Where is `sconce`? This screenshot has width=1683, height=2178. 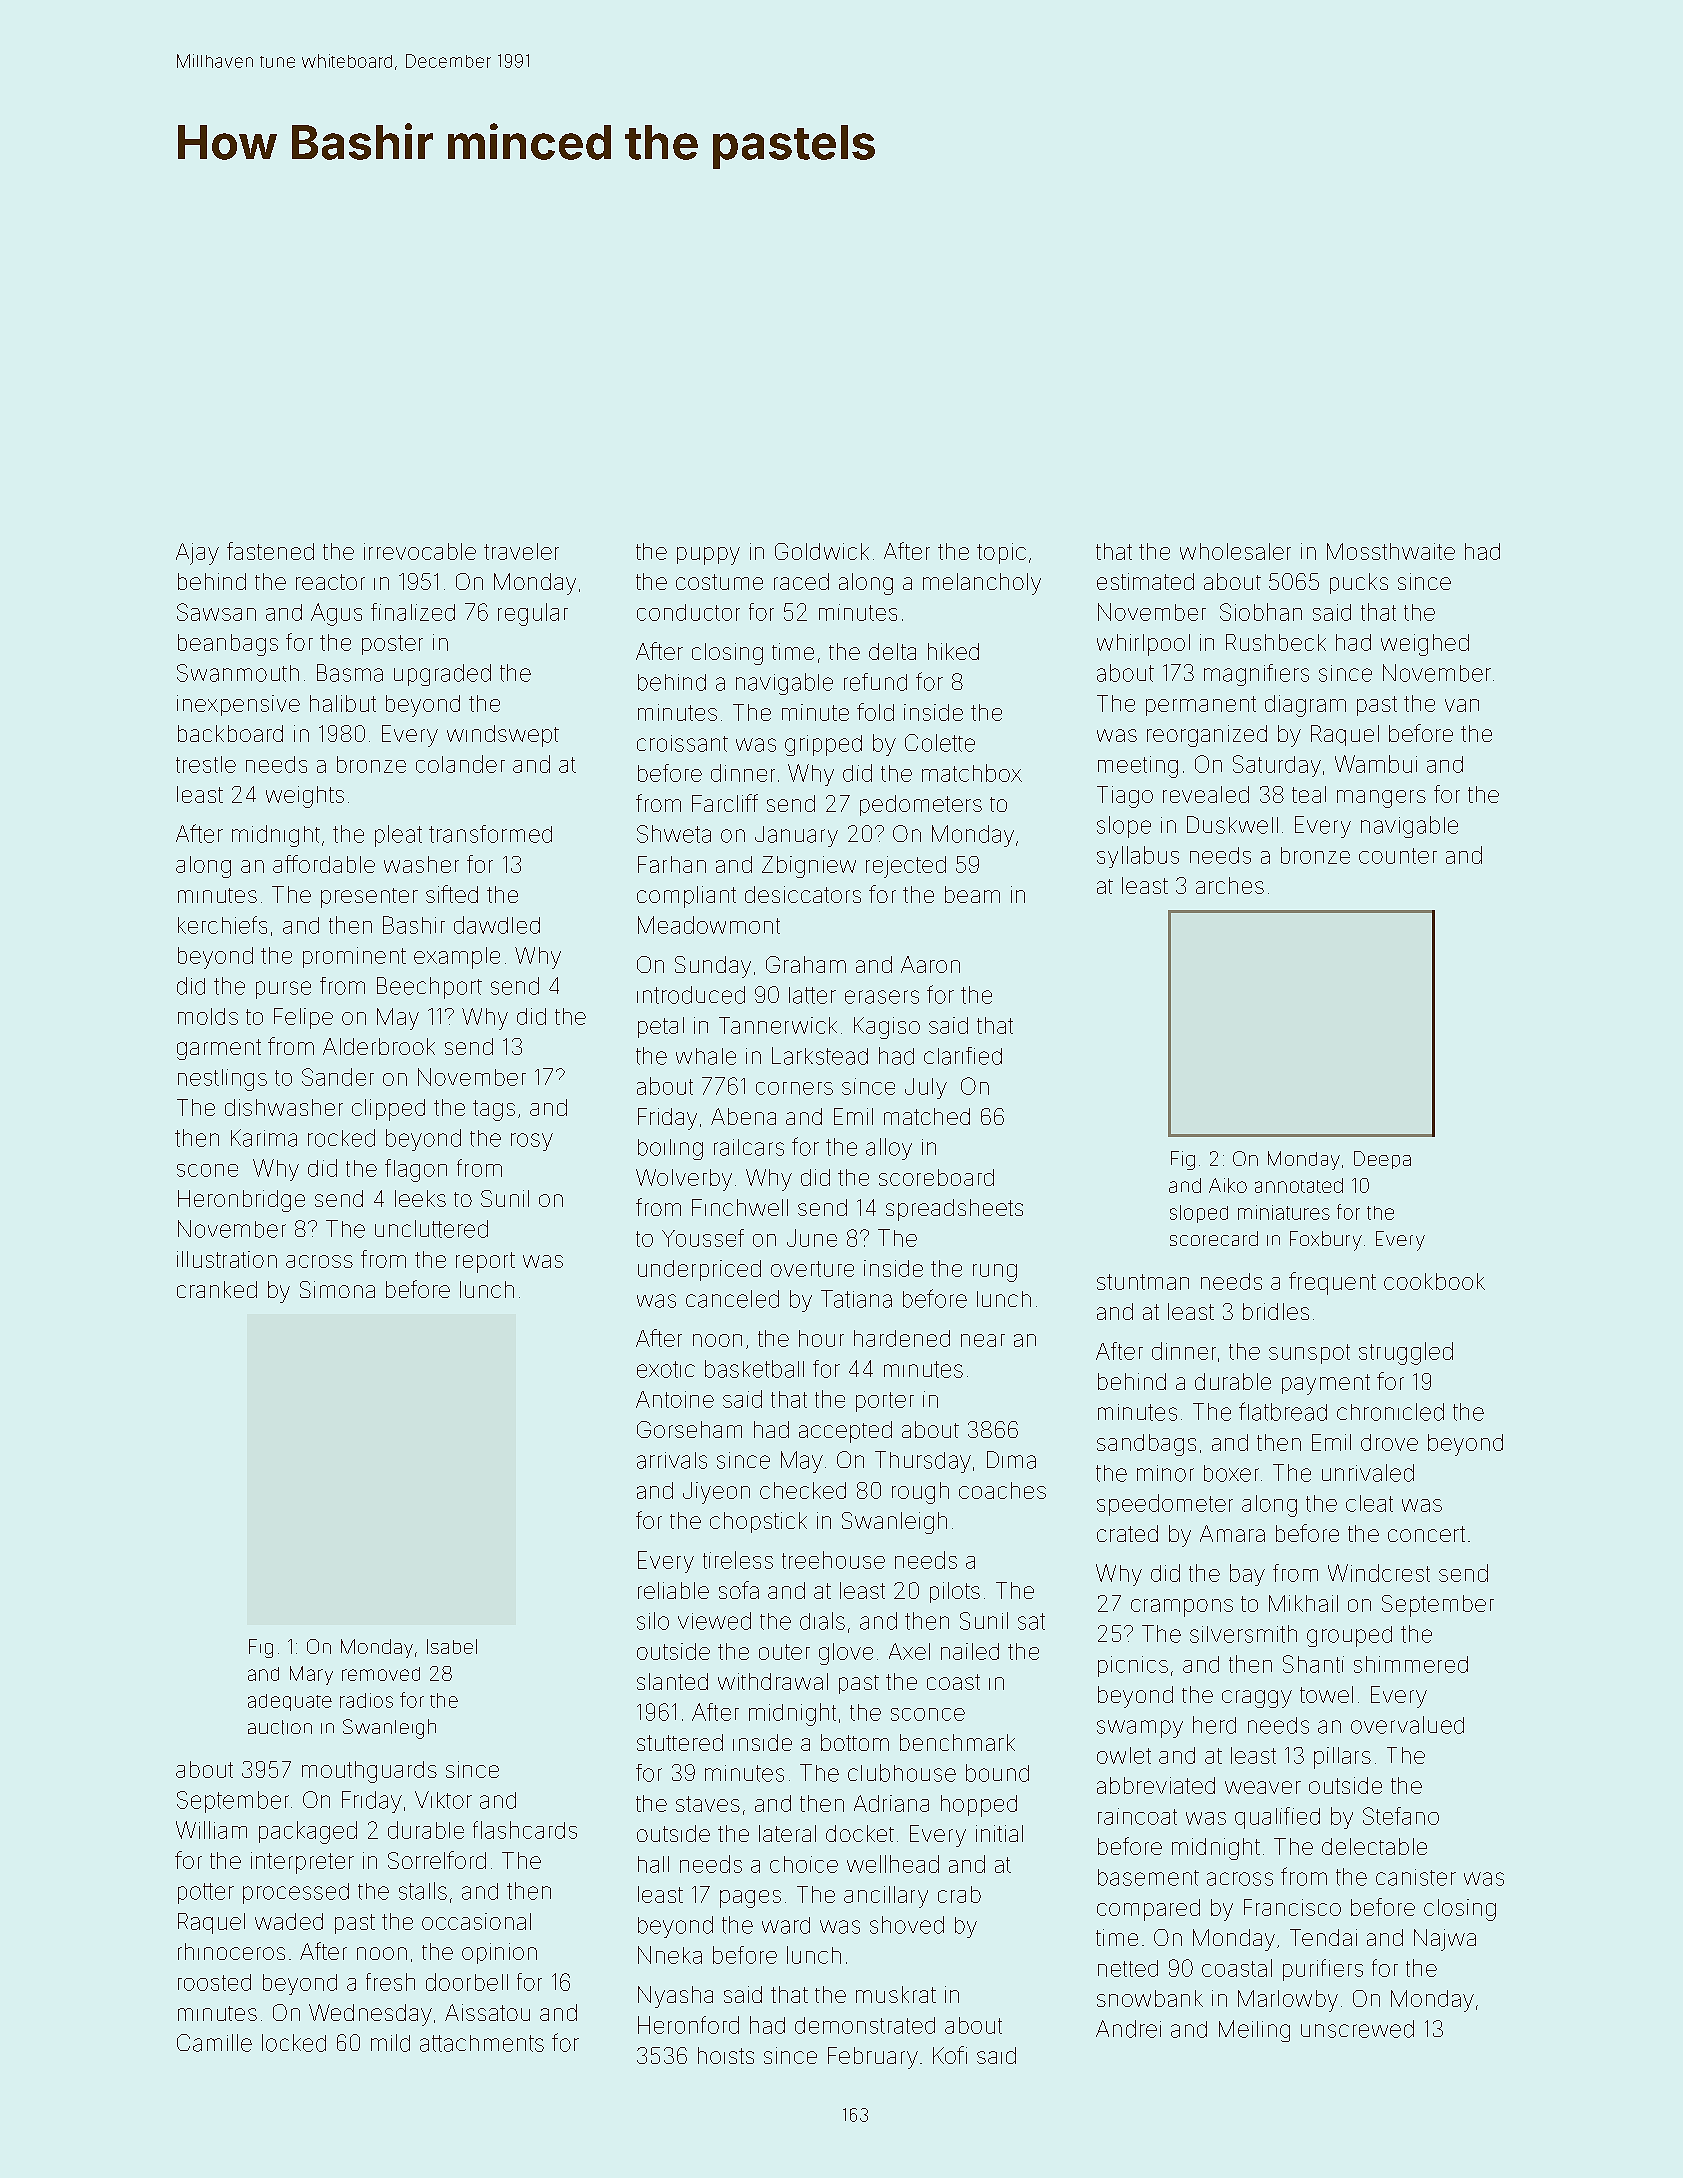
sconce is located at coordinates (928, 1714).
